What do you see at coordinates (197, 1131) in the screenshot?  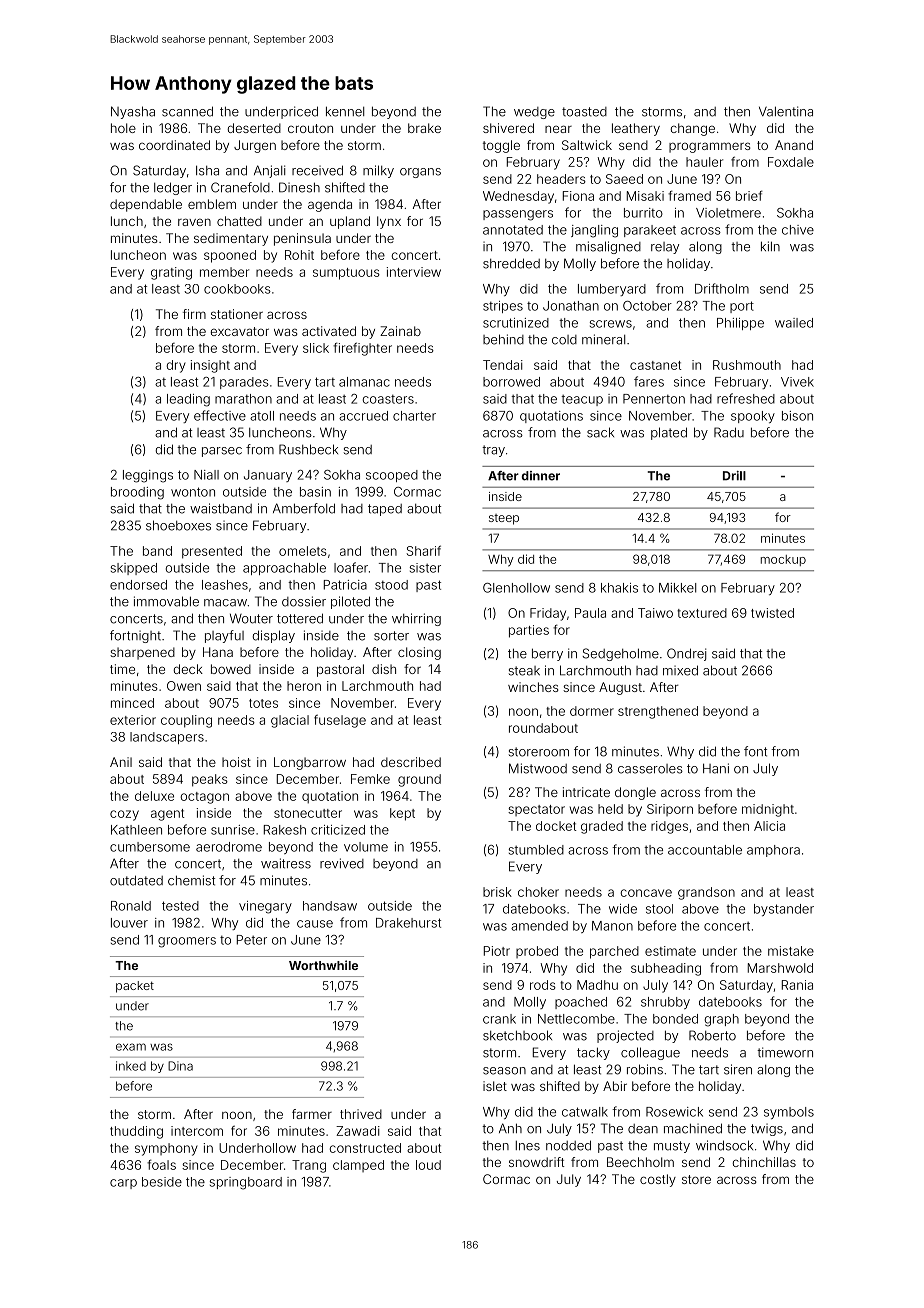 I see `intercom` at bounding box center [197, 1131].
